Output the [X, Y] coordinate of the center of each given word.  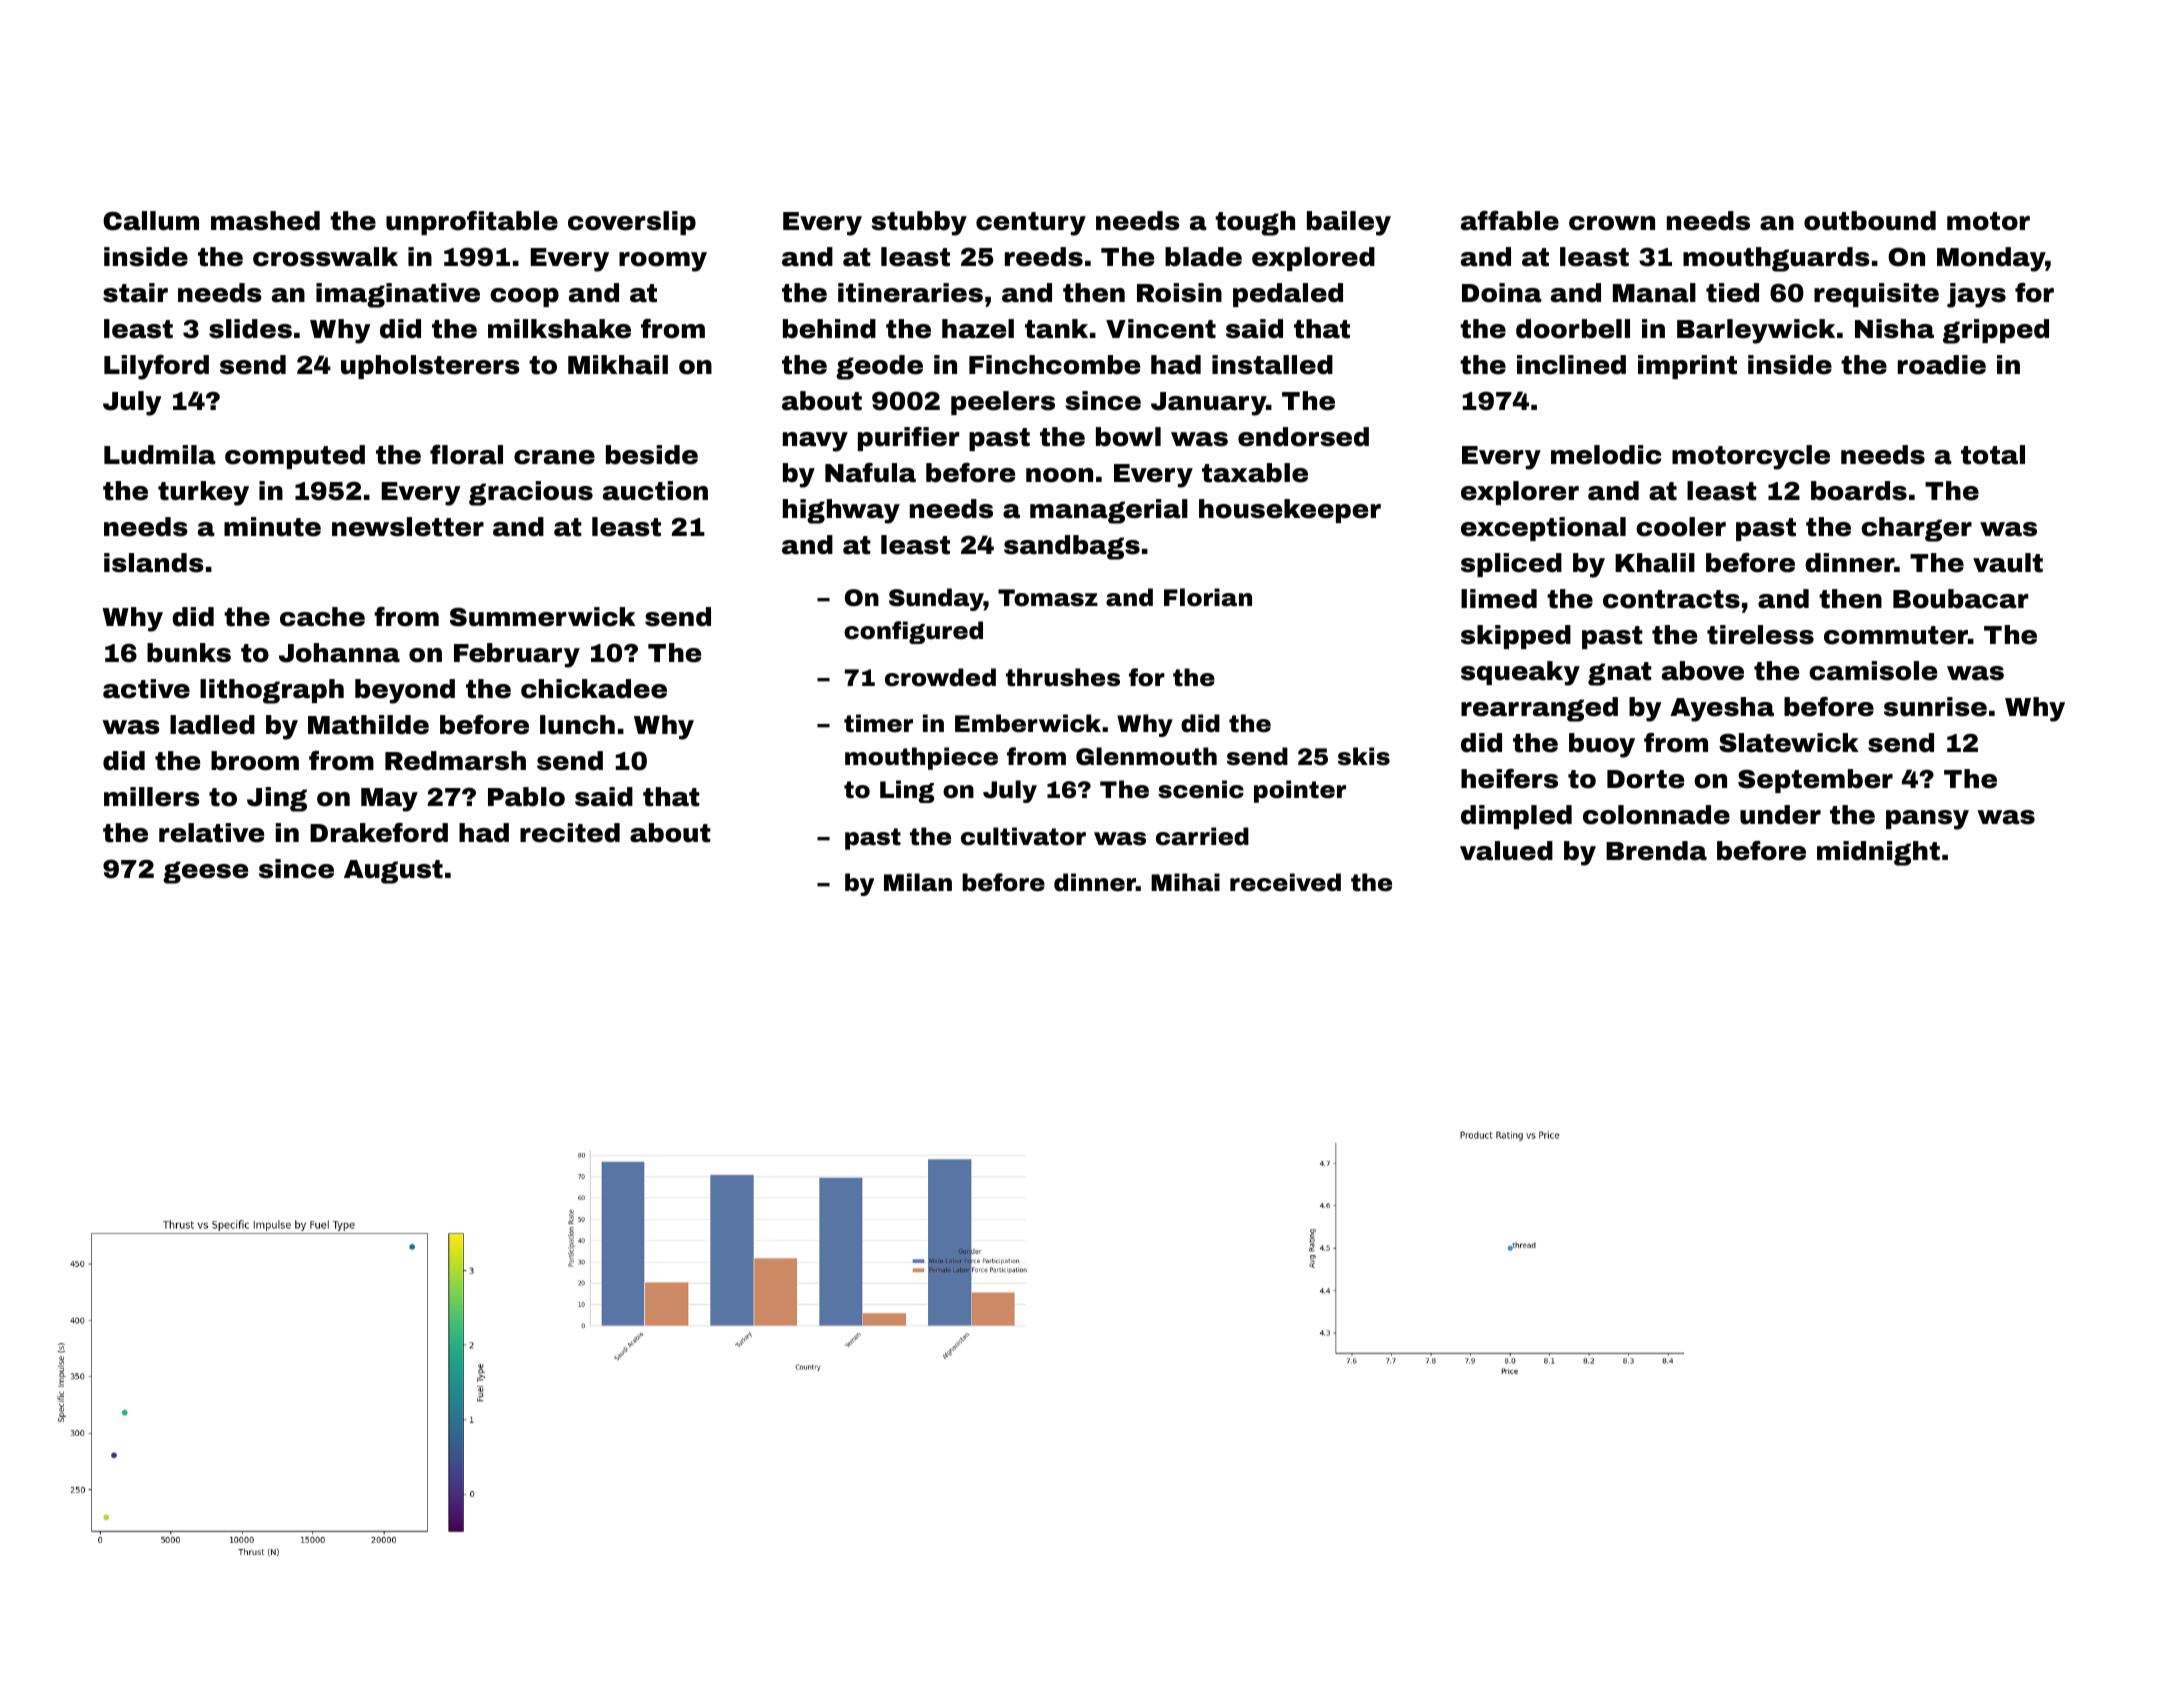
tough [1255, 223]
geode [879, 367]
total [1993, 455]
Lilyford [156, 367]
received [1285, 882]
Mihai [1185, 882]
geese [205, 872]
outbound [1870, 221]
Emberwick [1028, 723]
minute [272, 527]
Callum [151, 221]
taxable [1255, 473]
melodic [1606, 455]
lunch [577, 725]
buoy [1602, 745]
